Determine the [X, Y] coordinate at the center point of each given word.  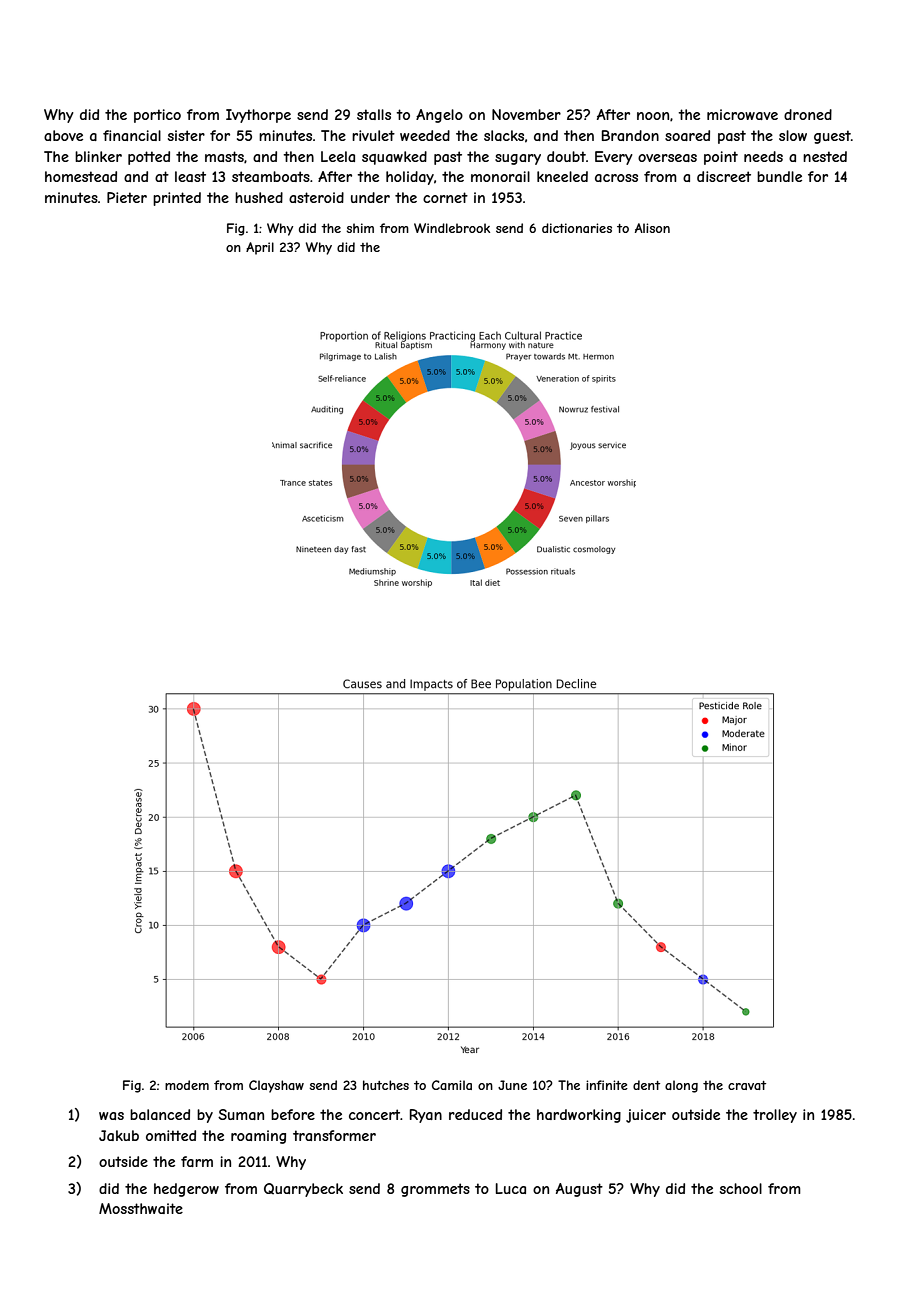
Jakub [119, 1135]
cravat [747, 1085]
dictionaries [577, 228]
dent [646, 1085]
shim [360, 228]
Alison [652, 228]
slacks [504, 135]
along [681, 1086]
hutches [386, 1085]
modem [187, 1085]
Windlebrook [452, 228]
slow [793, 135]
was [111, 1116]
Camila [452, 1085]
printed [177, 199]
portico [157, 116]
